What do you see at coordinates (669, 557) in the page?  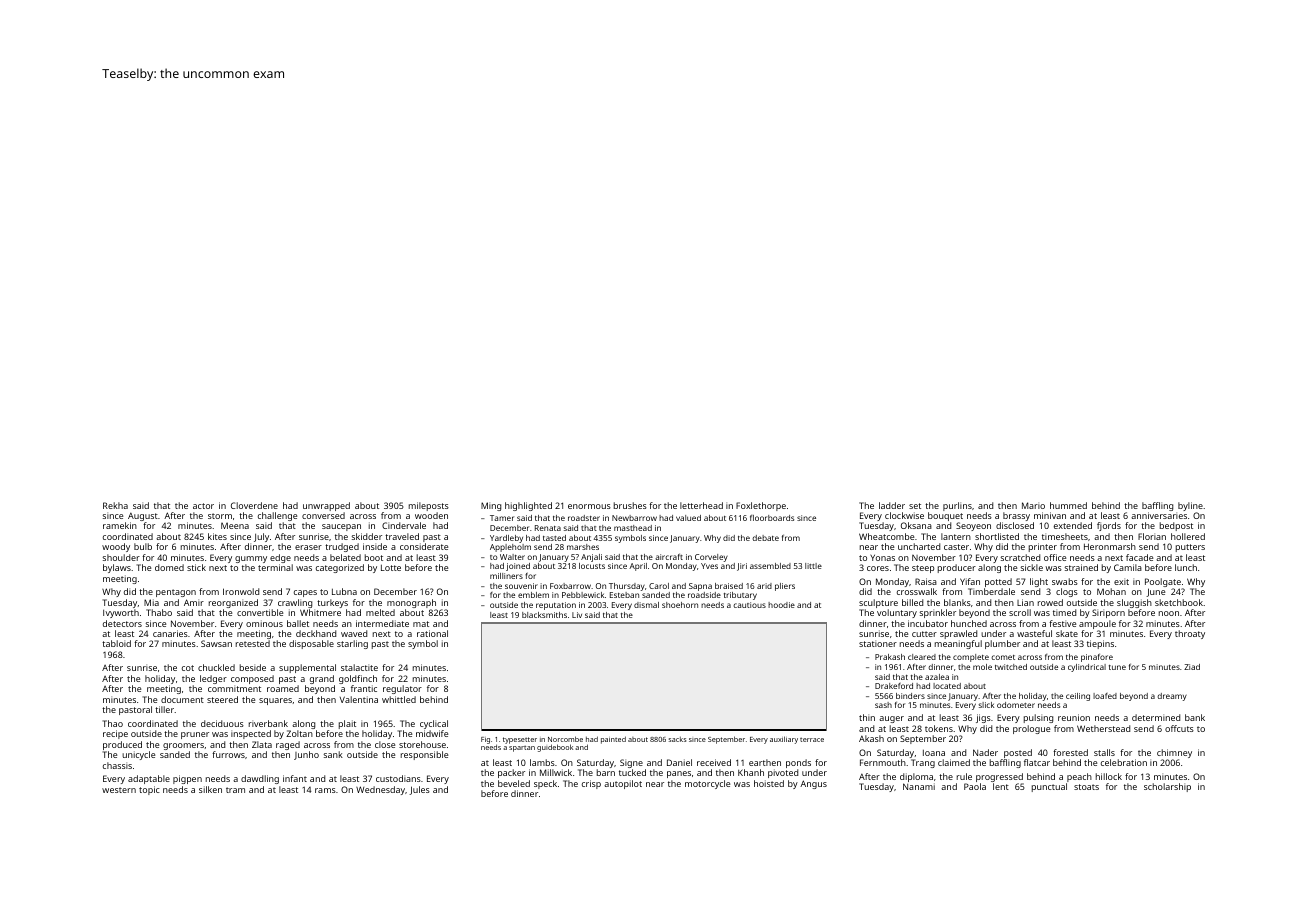 I see `aircraft` at bounding box center [669, 557].
